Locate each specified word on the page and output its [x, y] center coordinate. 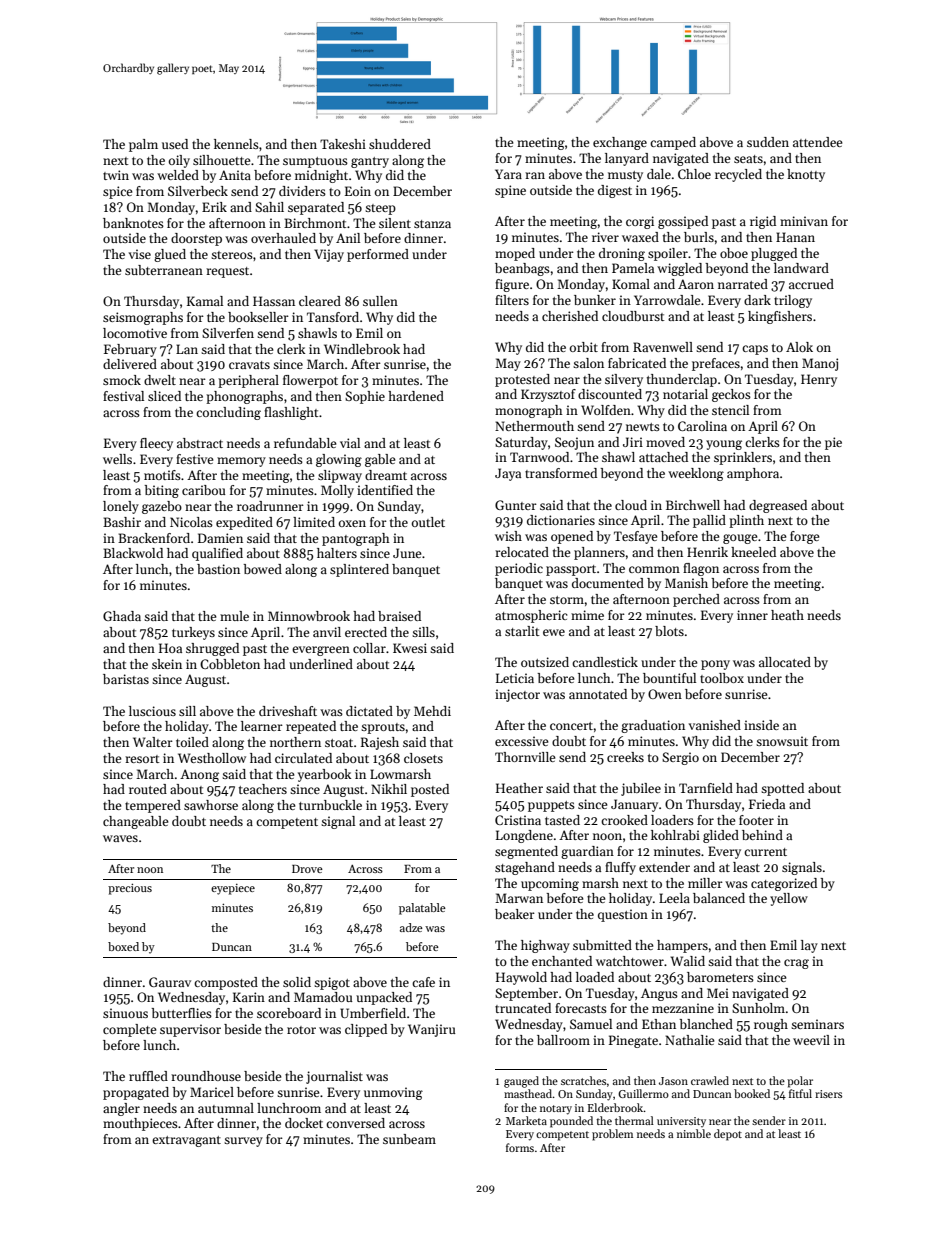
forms [520, 1147]
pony [715, 665]
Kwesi [410, 648]
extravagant [186, 1141]
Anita [235, 175]
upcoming [550, 884]
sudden [768, 142]
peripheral [248, 381]
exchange [620, 143]
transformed [561, 473]
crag [796, 964]
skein [167, 664]
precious [130, 889]
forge [805, 537]
